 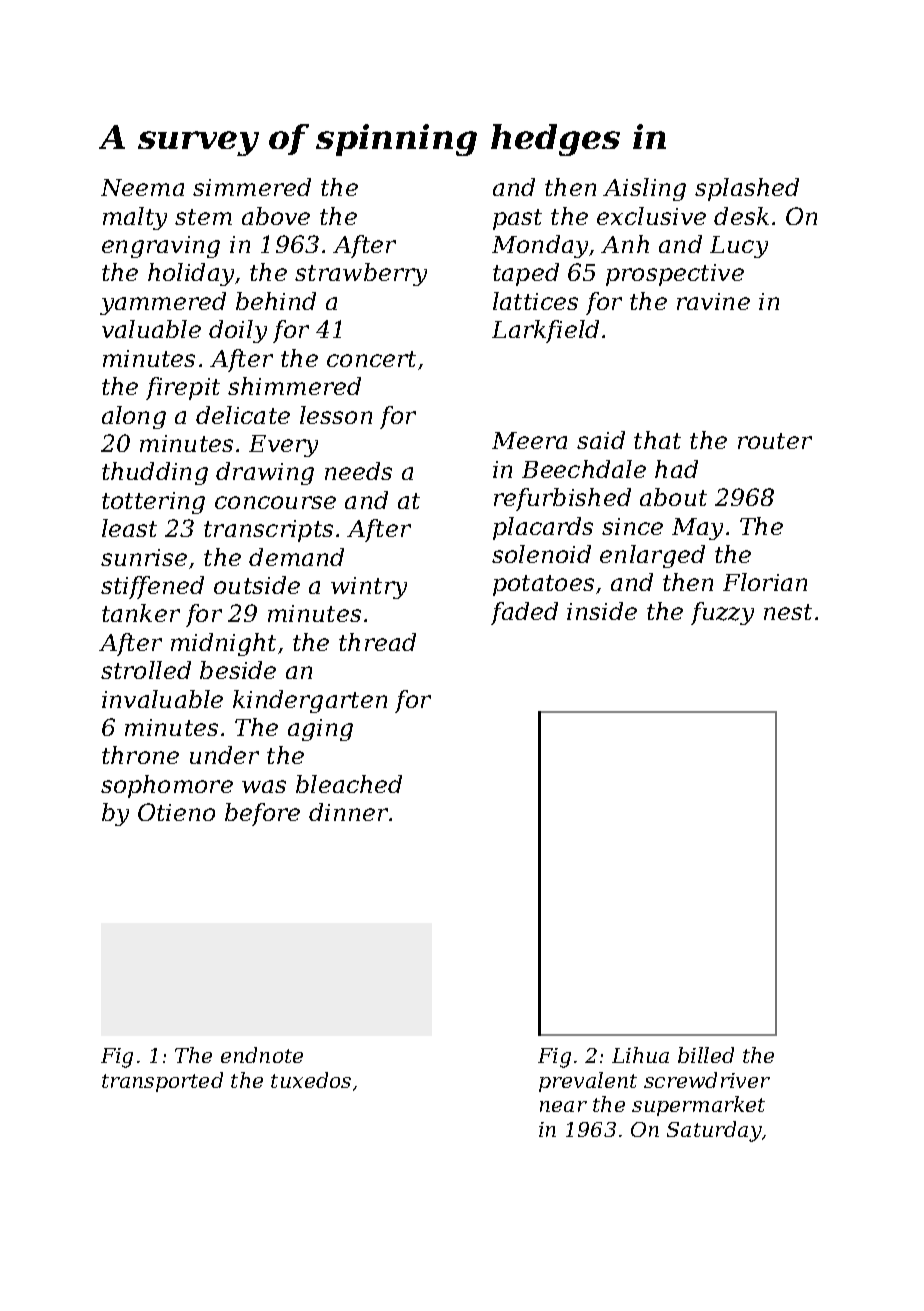 What do you see at coordinates (262, 814) in the screenshot?
I see `before` at bounding box center [262, 814].
